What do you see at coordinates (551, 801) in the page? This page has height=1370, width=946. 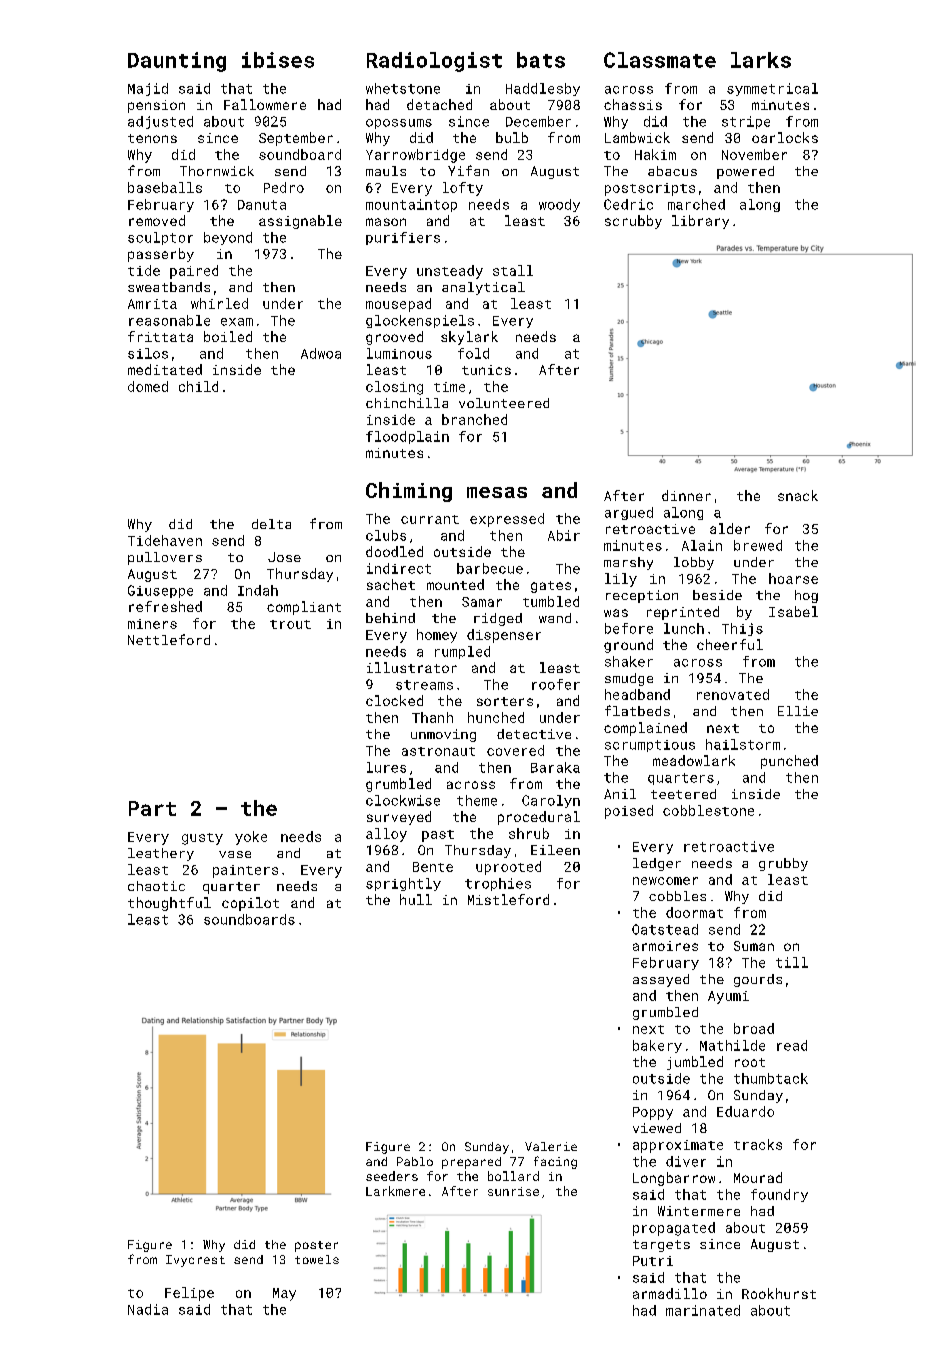 I see `Carolyn` at bounding box center [551, 801].
